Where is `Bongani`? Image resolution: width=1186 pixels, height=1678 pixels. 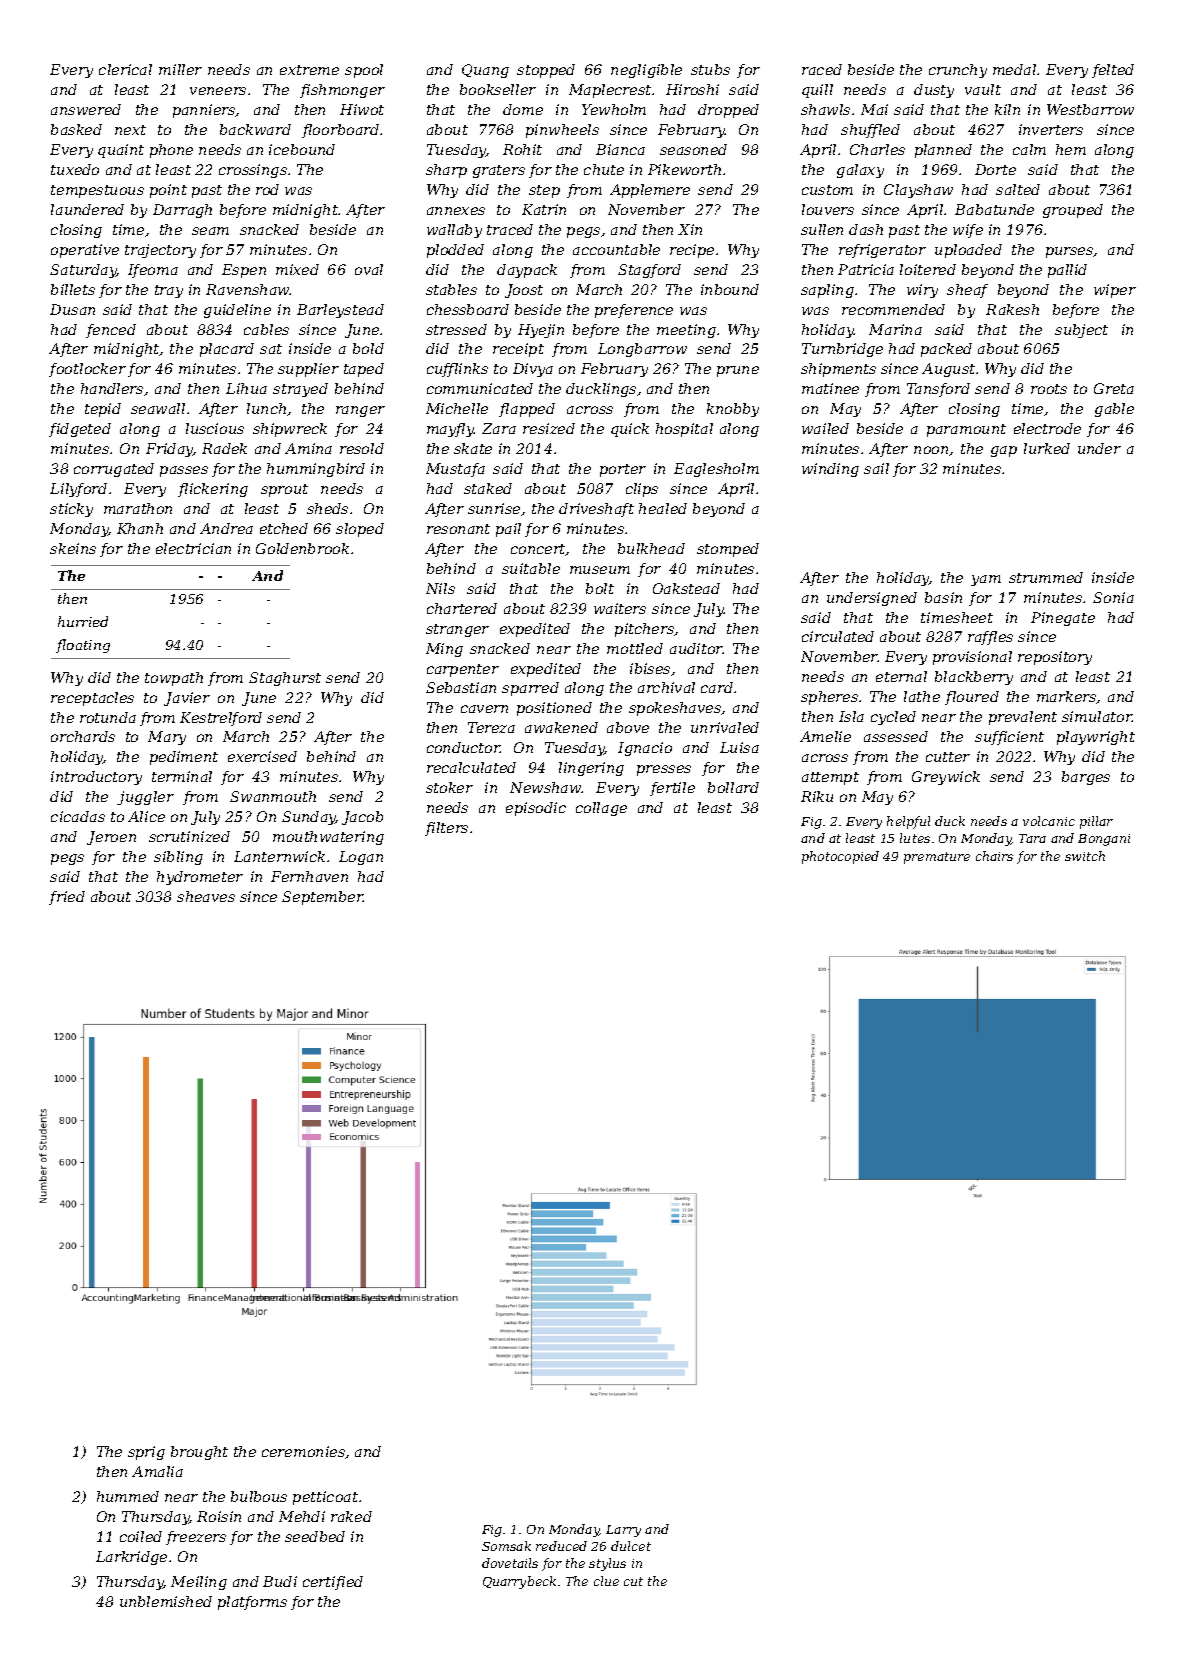 Bongani is located at coordinates (1104, 840).
